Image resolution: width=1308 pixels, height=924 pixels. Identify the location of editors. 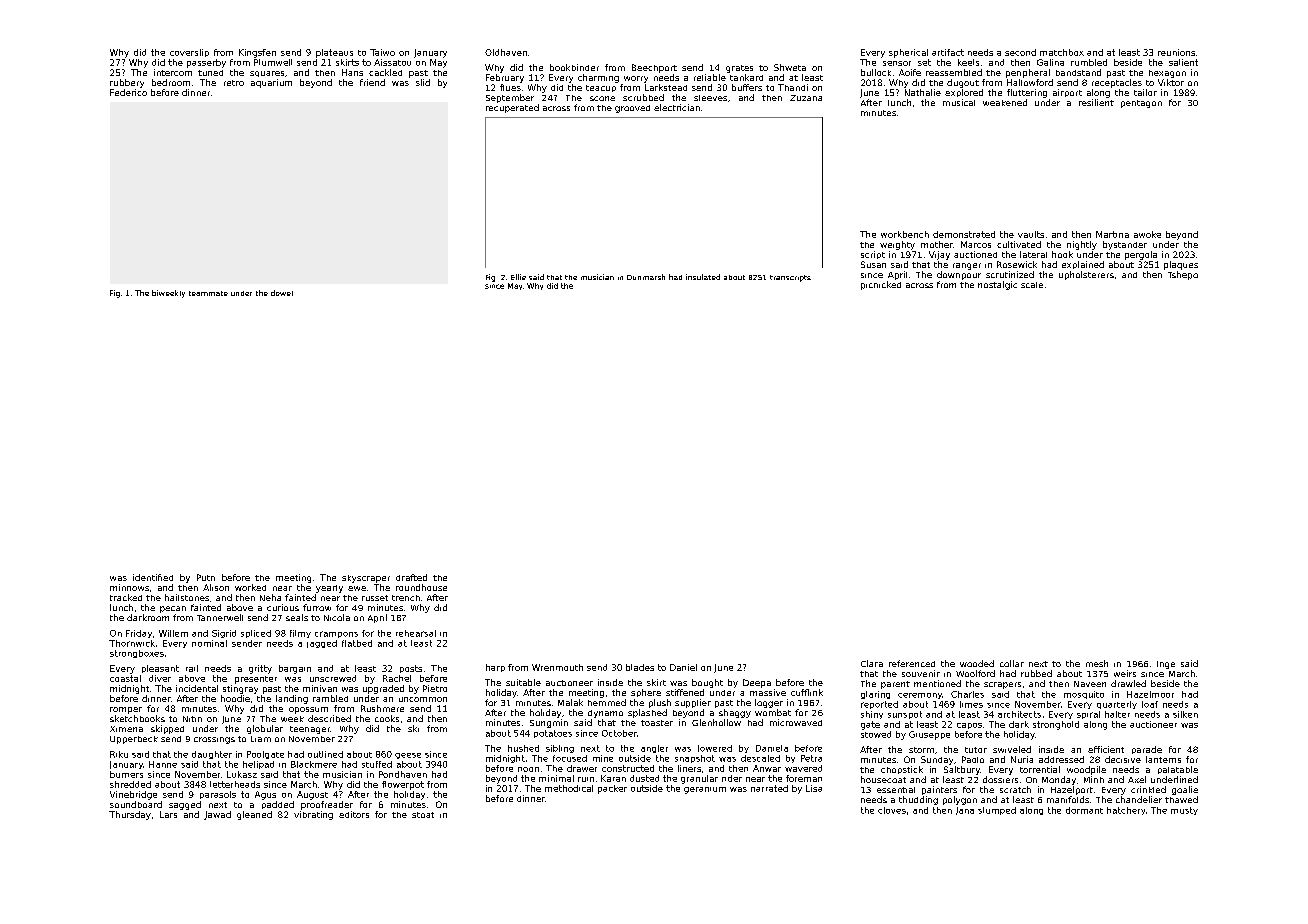
(354, 814).
